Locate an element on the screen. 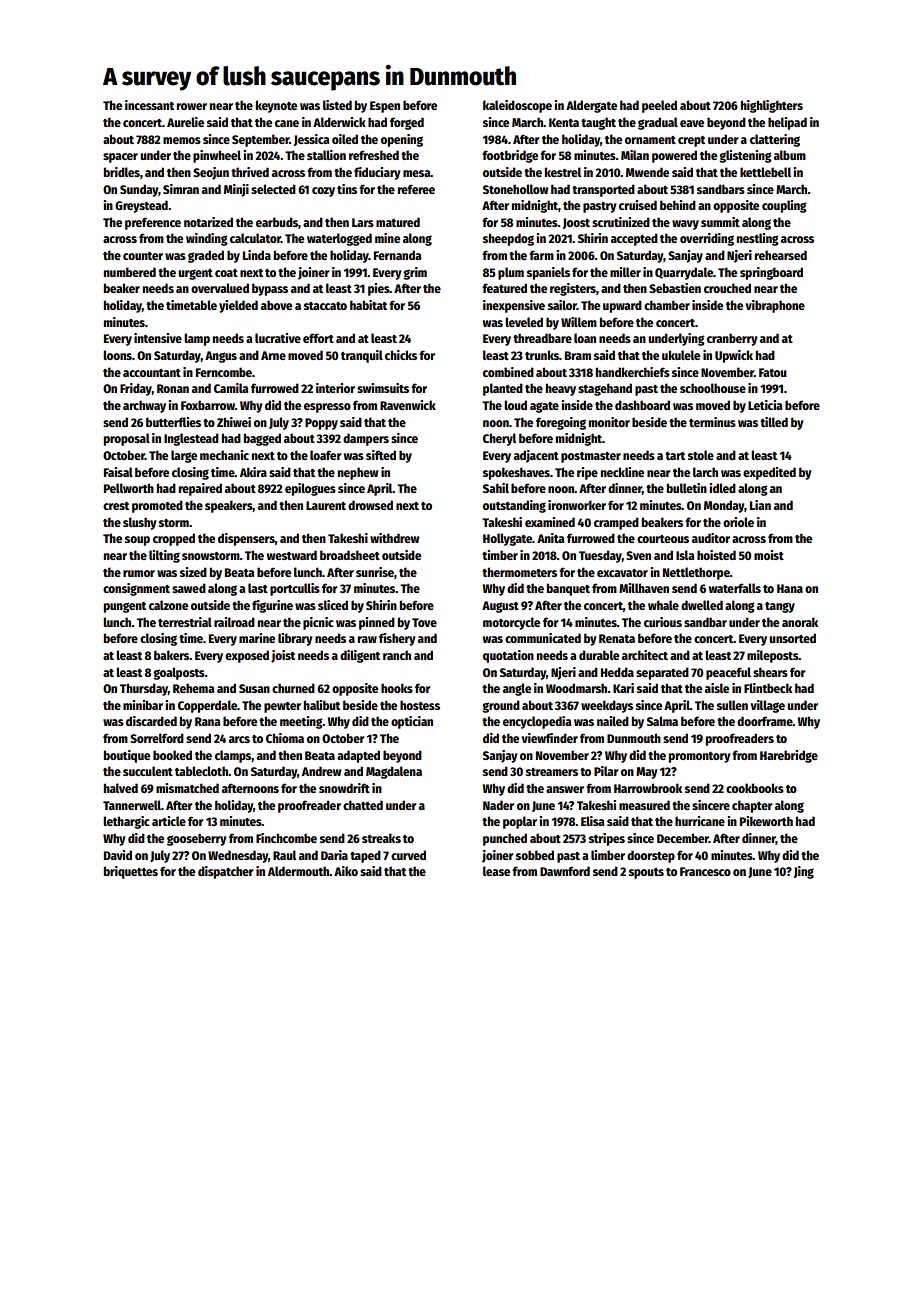 The width and height of the screenshot is (924, 1308). farm is located at coordinates (541, 255).
